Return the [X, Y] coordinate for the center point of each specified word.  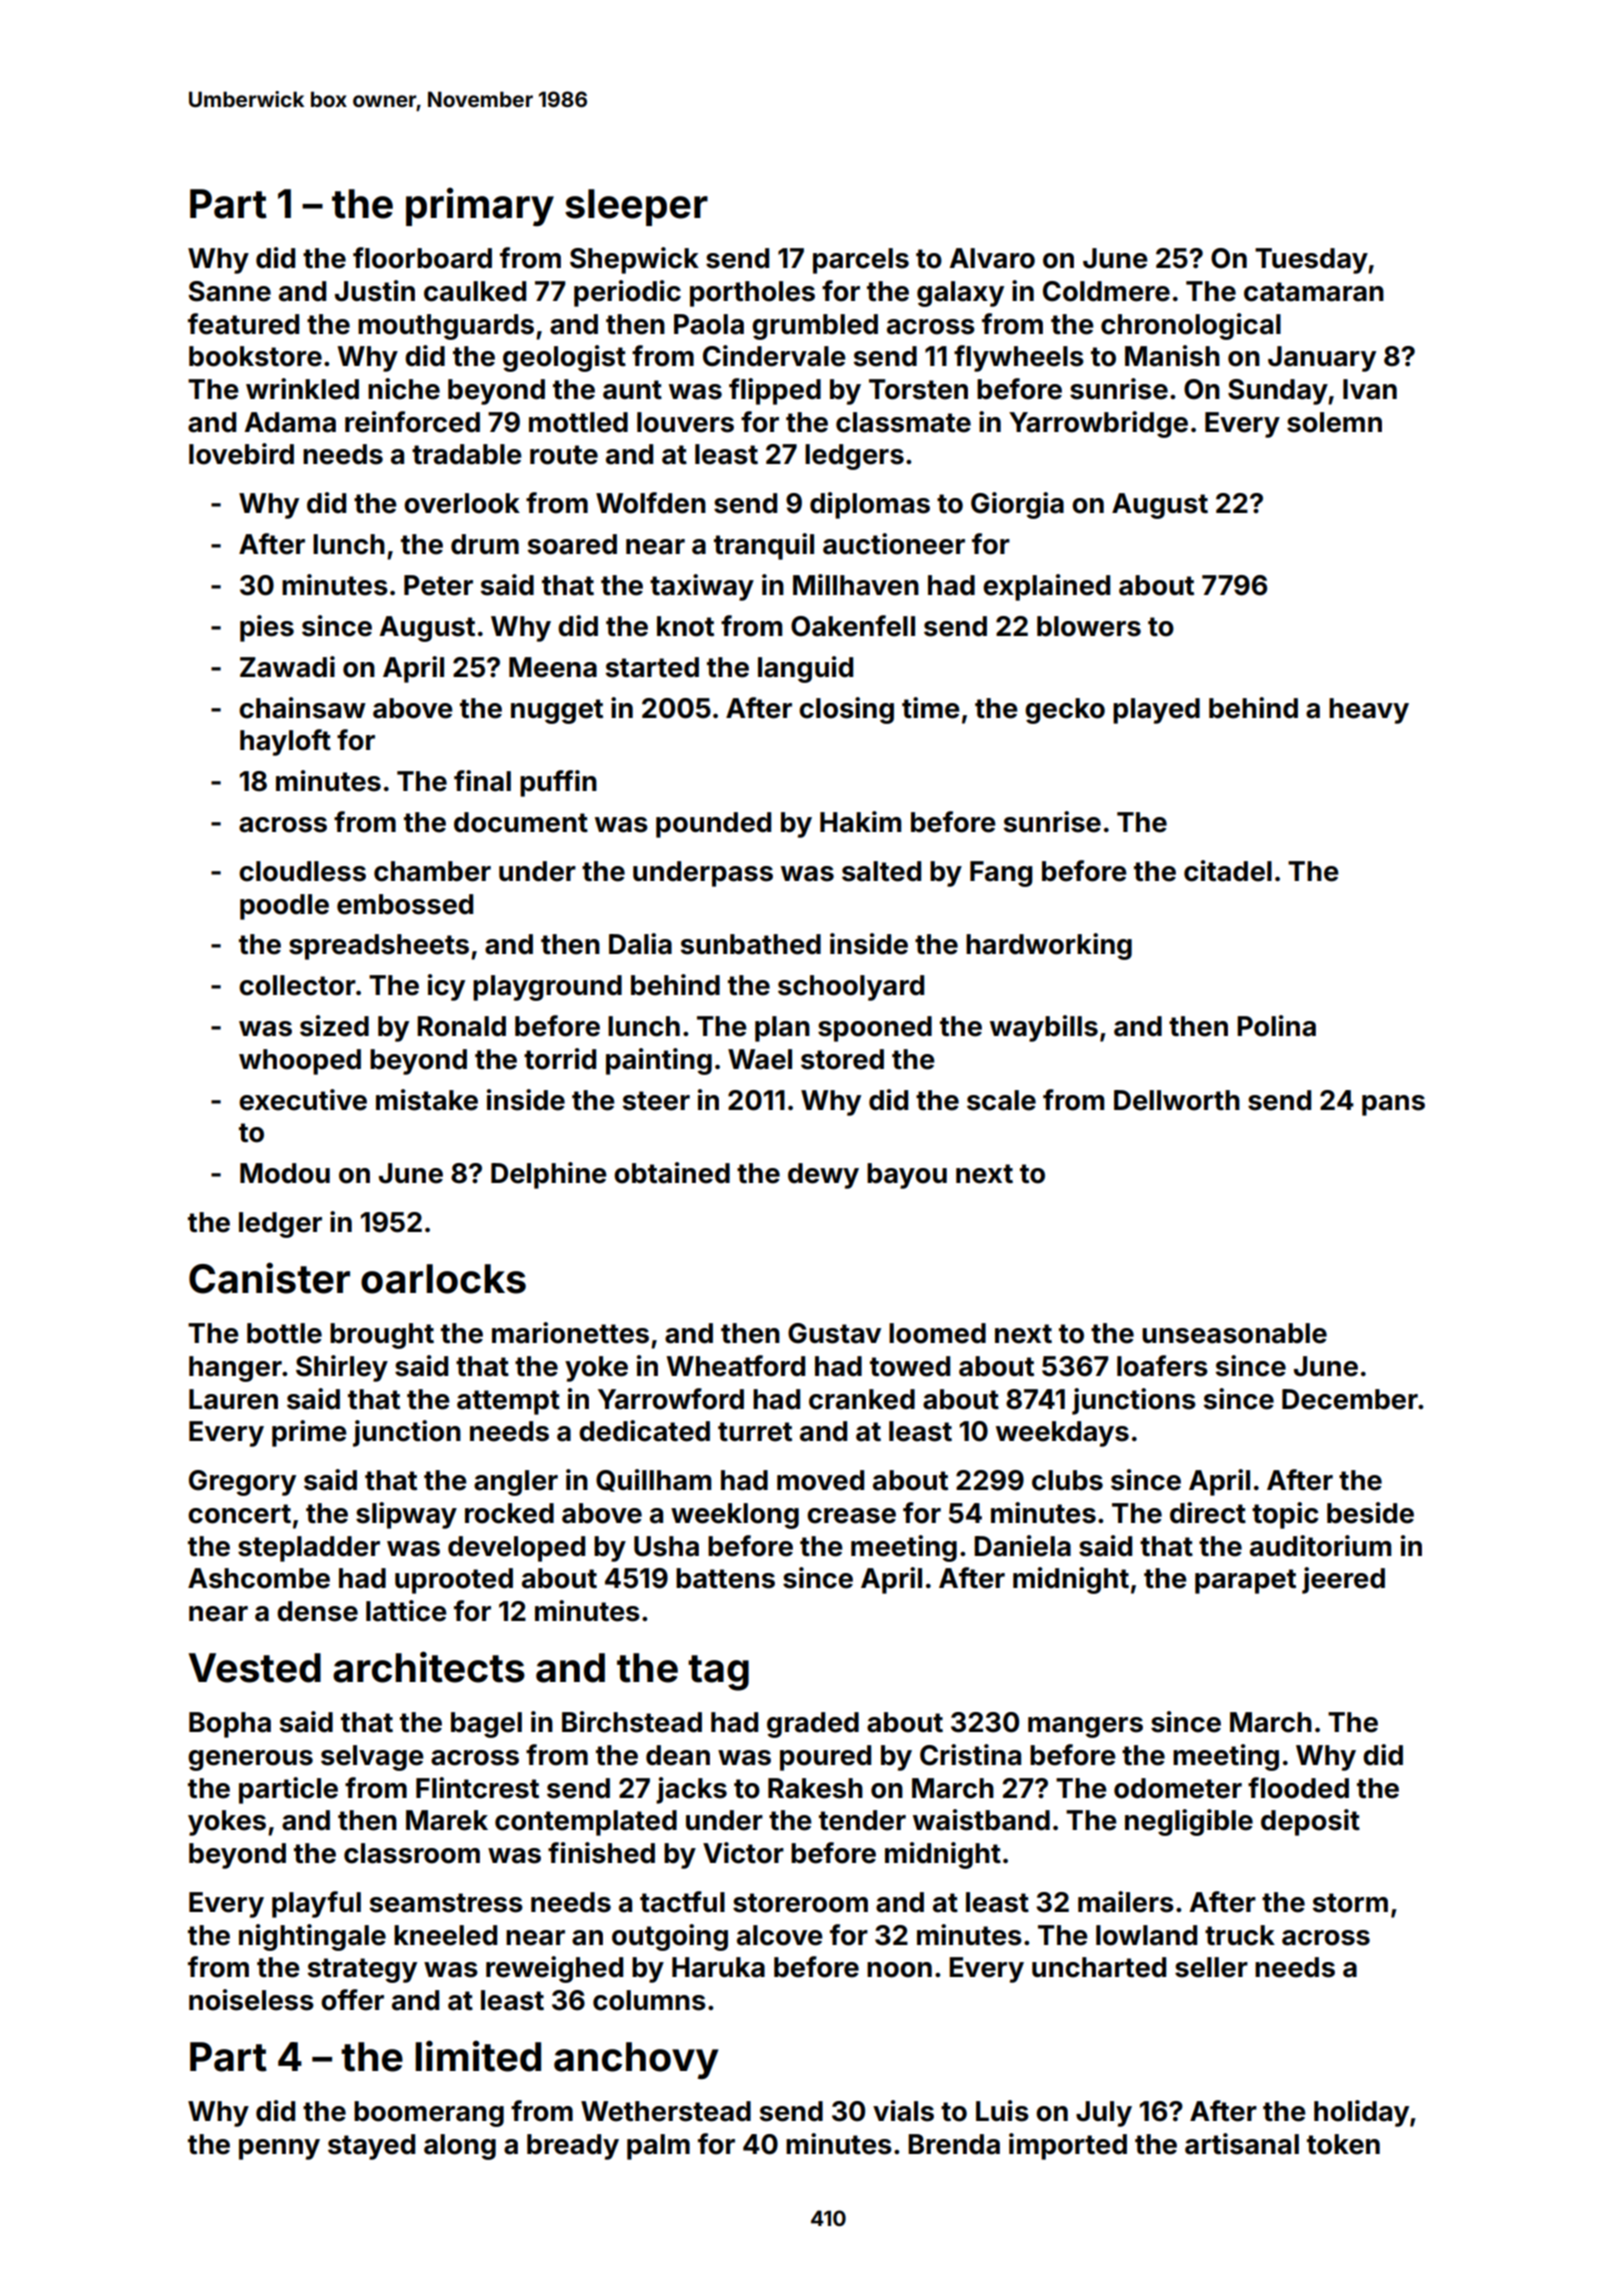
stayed [371, 2147]
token [1343, 2144]
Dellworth [1177, 1100]
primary [480, 206]
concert [239, 1514]
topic [1285, 1515]
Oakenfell [853, 626]
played [1156, 711]
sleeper [636, 207]
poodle [284, 907]
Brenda [954, 2144]
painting [659, 1061]
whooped [300, 1062]
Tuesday [1311, 261]
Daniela [1022, 1546]
